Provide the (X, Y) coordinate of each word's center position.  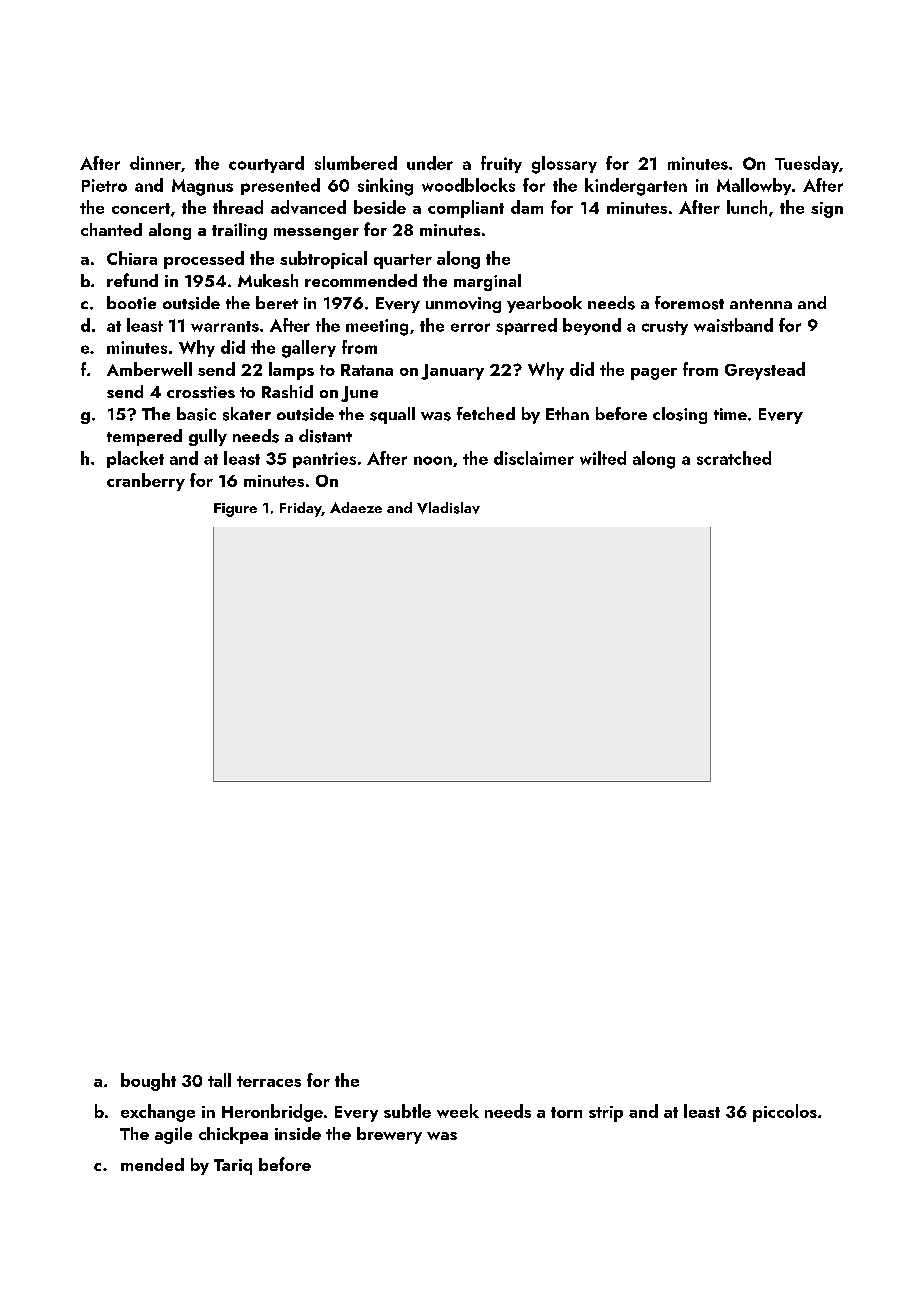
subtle (407, 1111)
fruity (501, 164)
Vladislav (448, 508)
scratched (734, 458)
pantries (324, 460)
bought (148, 1082)
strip (606, 1114)
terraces (269, 1081)
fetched (486, 413)
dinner (155, 163)
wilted (603, 458)
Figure (235, 510)
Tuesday (807, 164)
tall (219, 1080)
